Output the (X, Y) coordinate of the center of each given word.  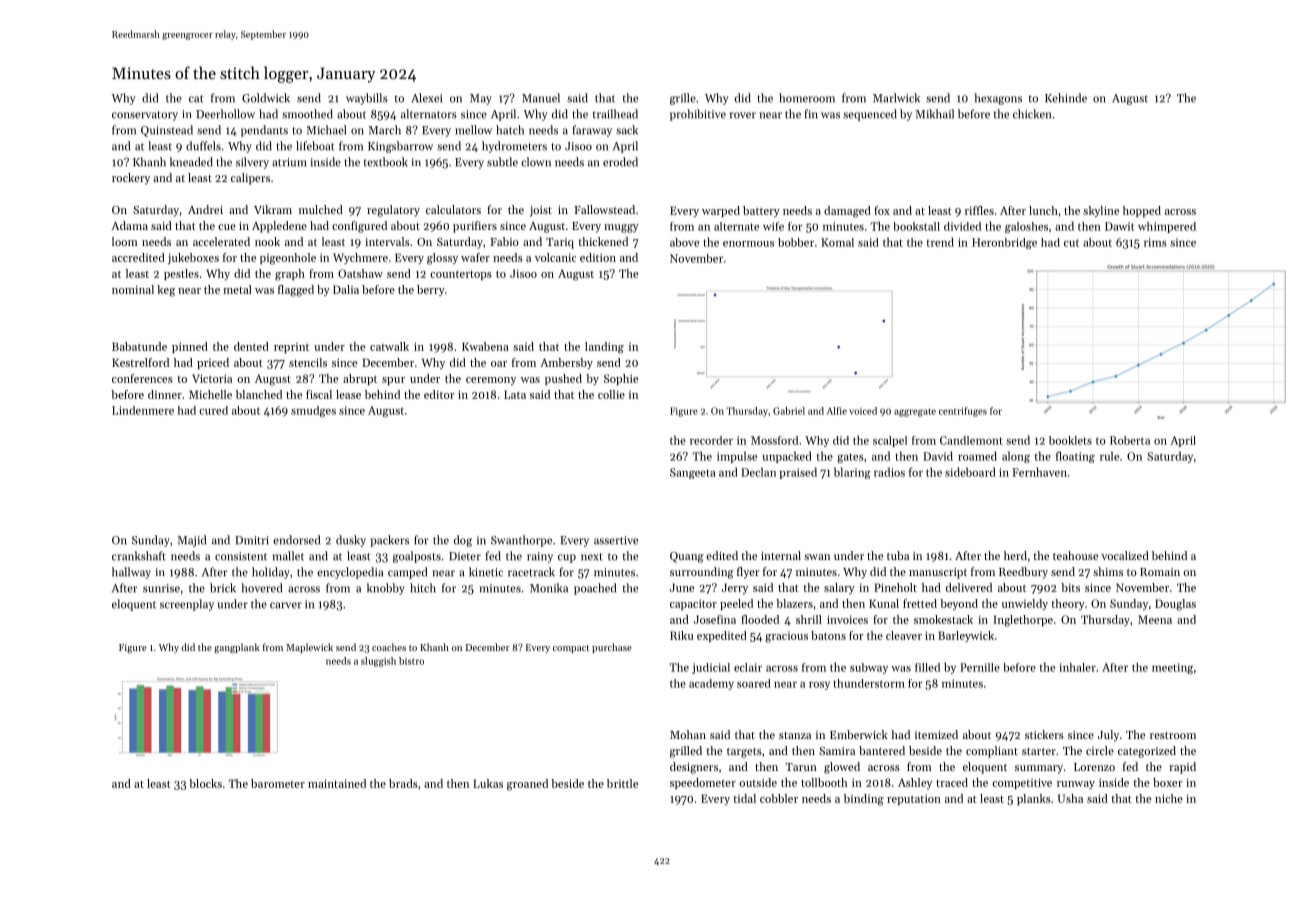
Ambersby (566, 363)
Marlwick (896, 98)
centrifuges (963, 412)
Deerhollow (225, 114)
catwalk (389, 346)
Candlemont (971, 440)
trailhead (615, 114)
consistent (241, 556)
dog (463, 541)
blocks (205, 783)
